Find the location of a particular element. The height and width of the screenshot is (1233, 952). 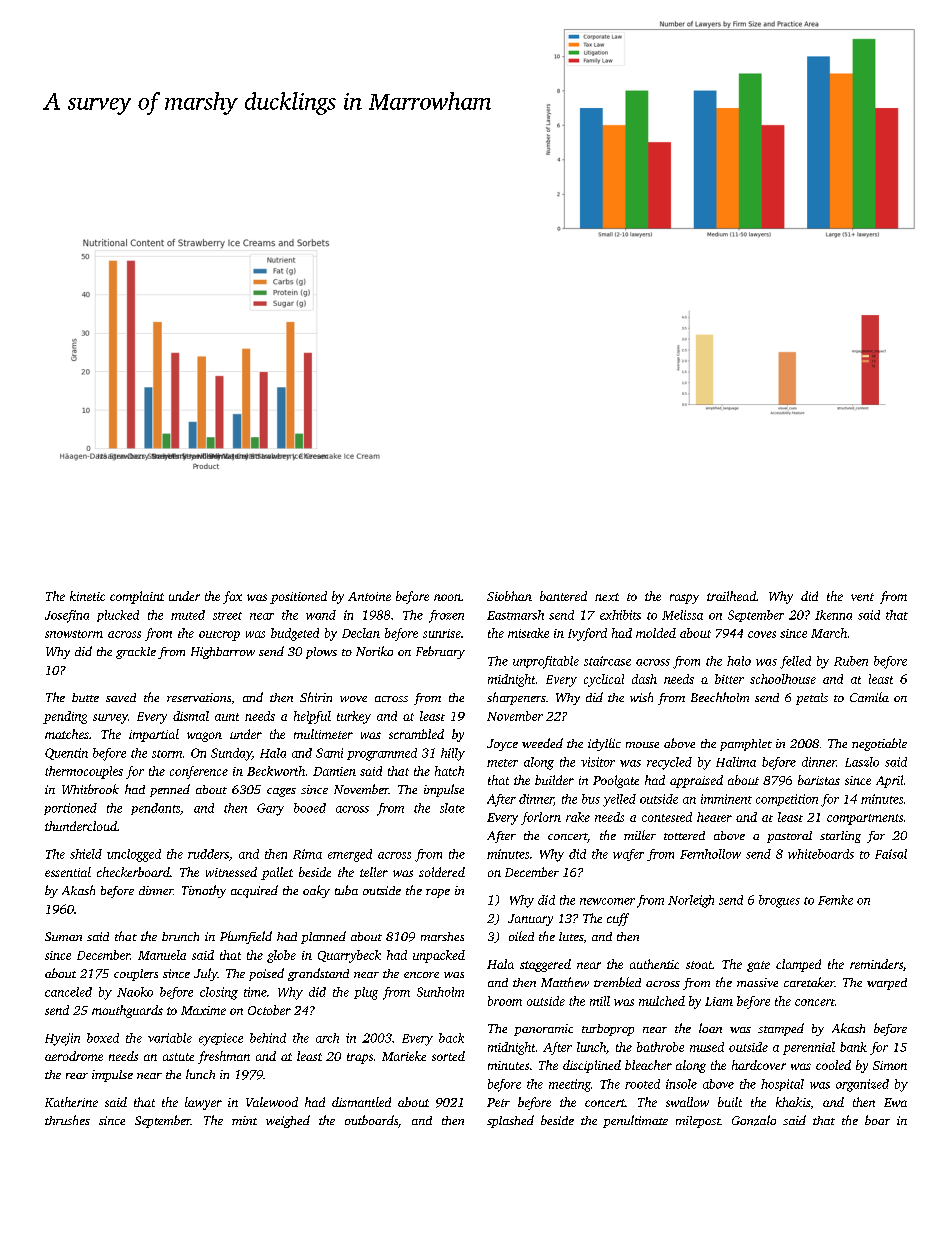

Josefina is located at coordinates (67, 616).
